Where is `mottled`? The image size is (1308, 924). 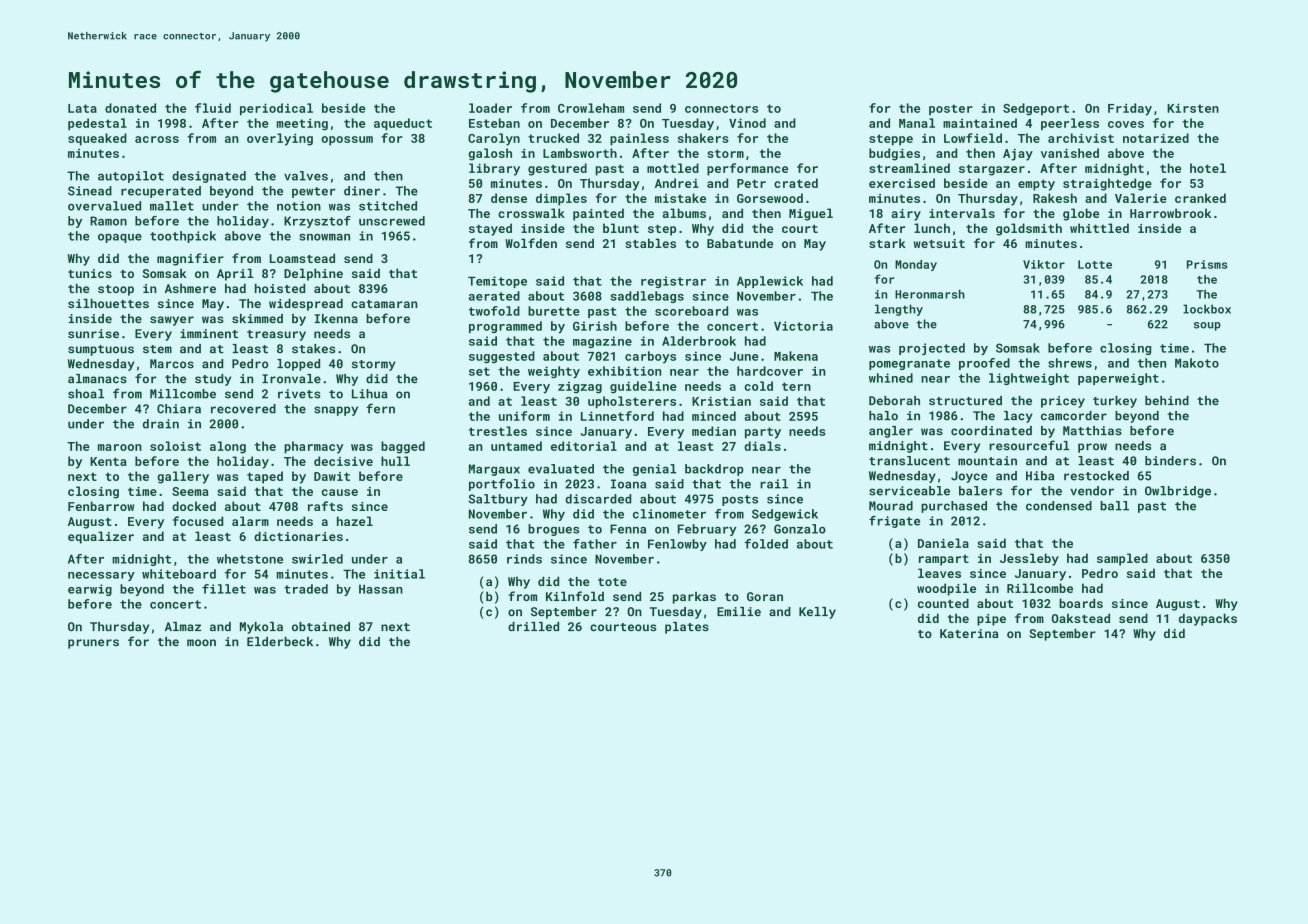 mottled is located at coordinates (673, 168).
